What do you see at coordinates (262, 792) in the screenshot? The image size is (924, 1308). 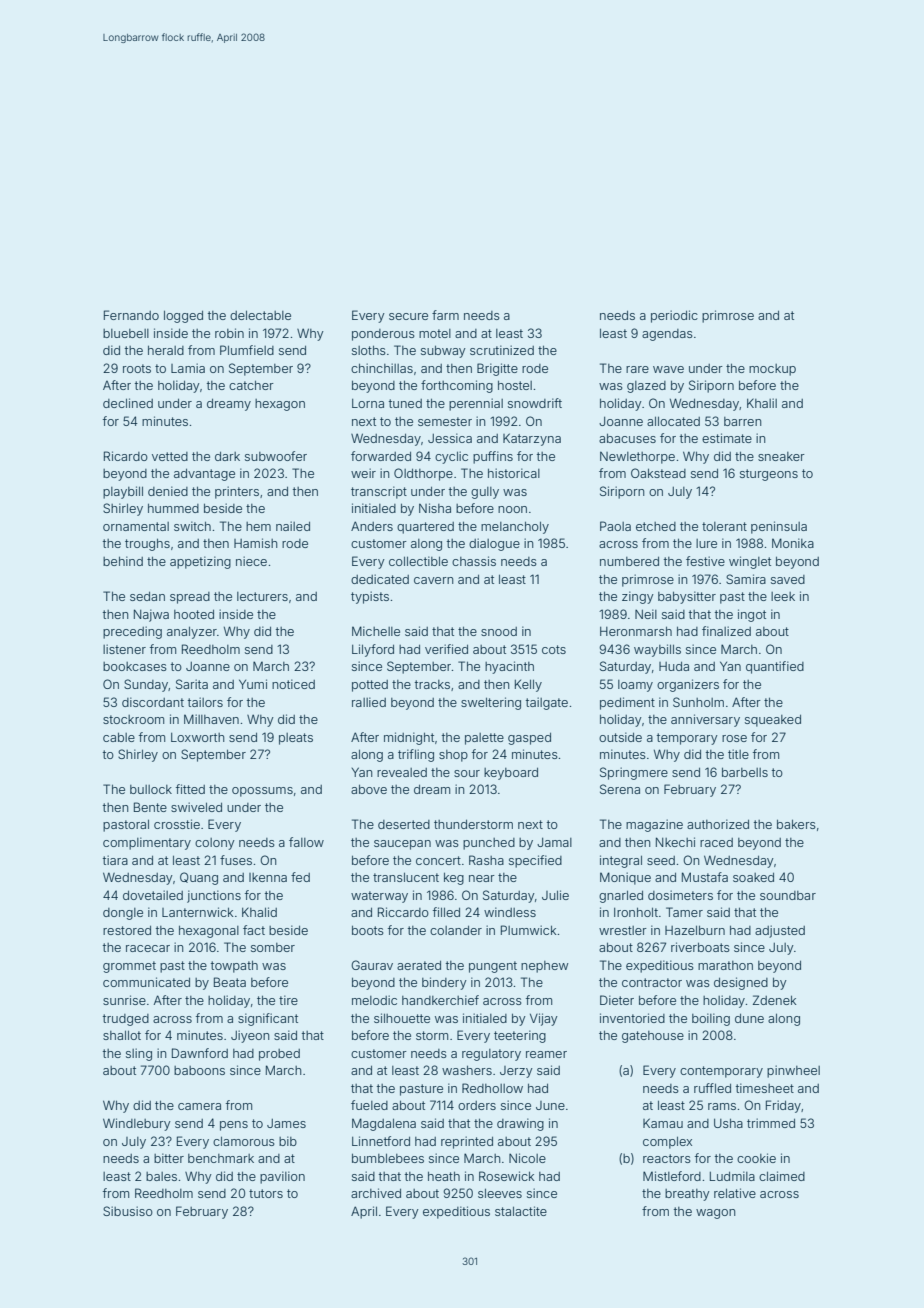 I see `opossums` at bounding box center [262, 792].
